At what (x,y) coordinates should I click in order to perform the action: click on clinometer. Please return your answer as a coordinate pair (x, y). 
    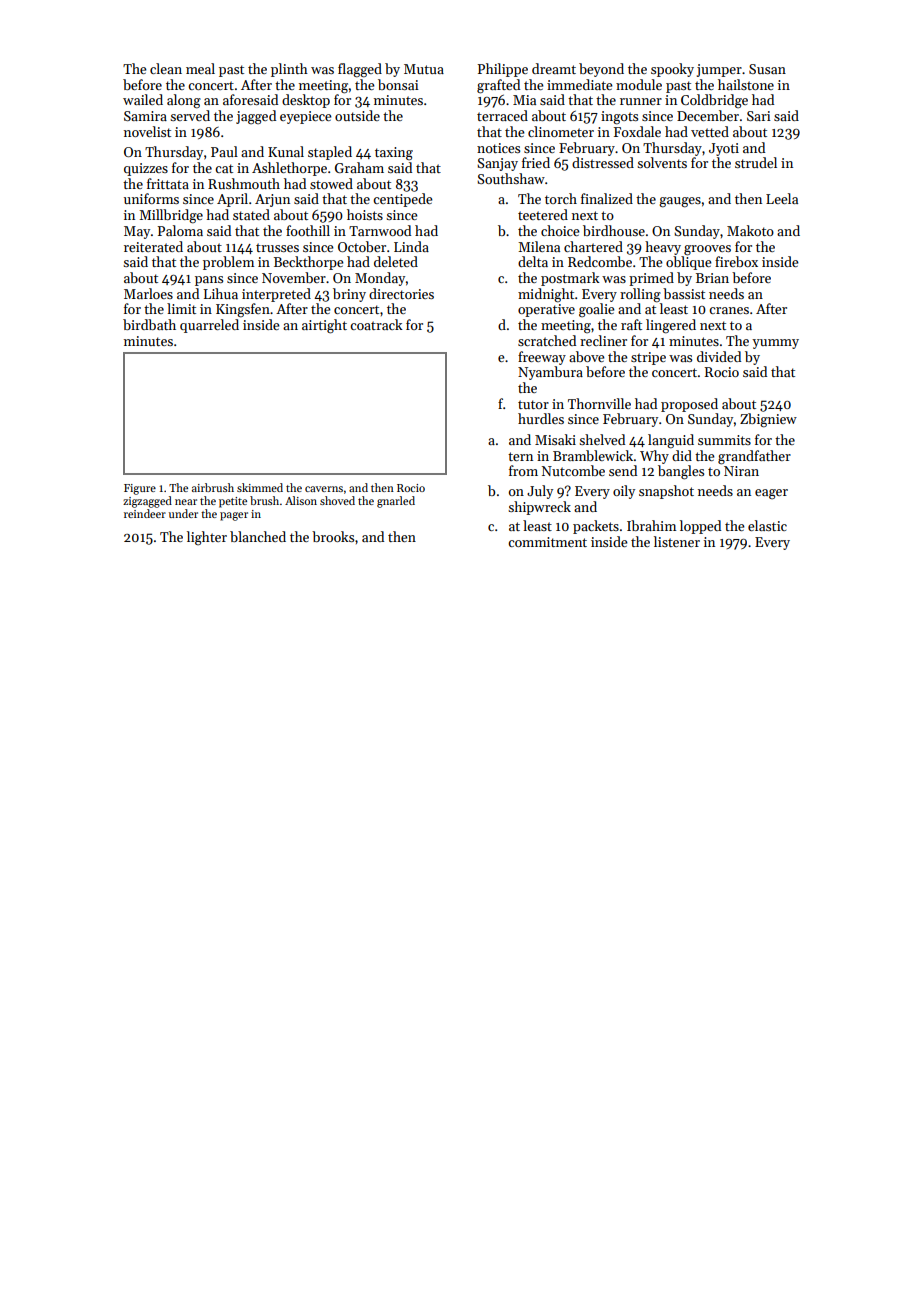
    Looking at the image, I should click on (561, 131).
